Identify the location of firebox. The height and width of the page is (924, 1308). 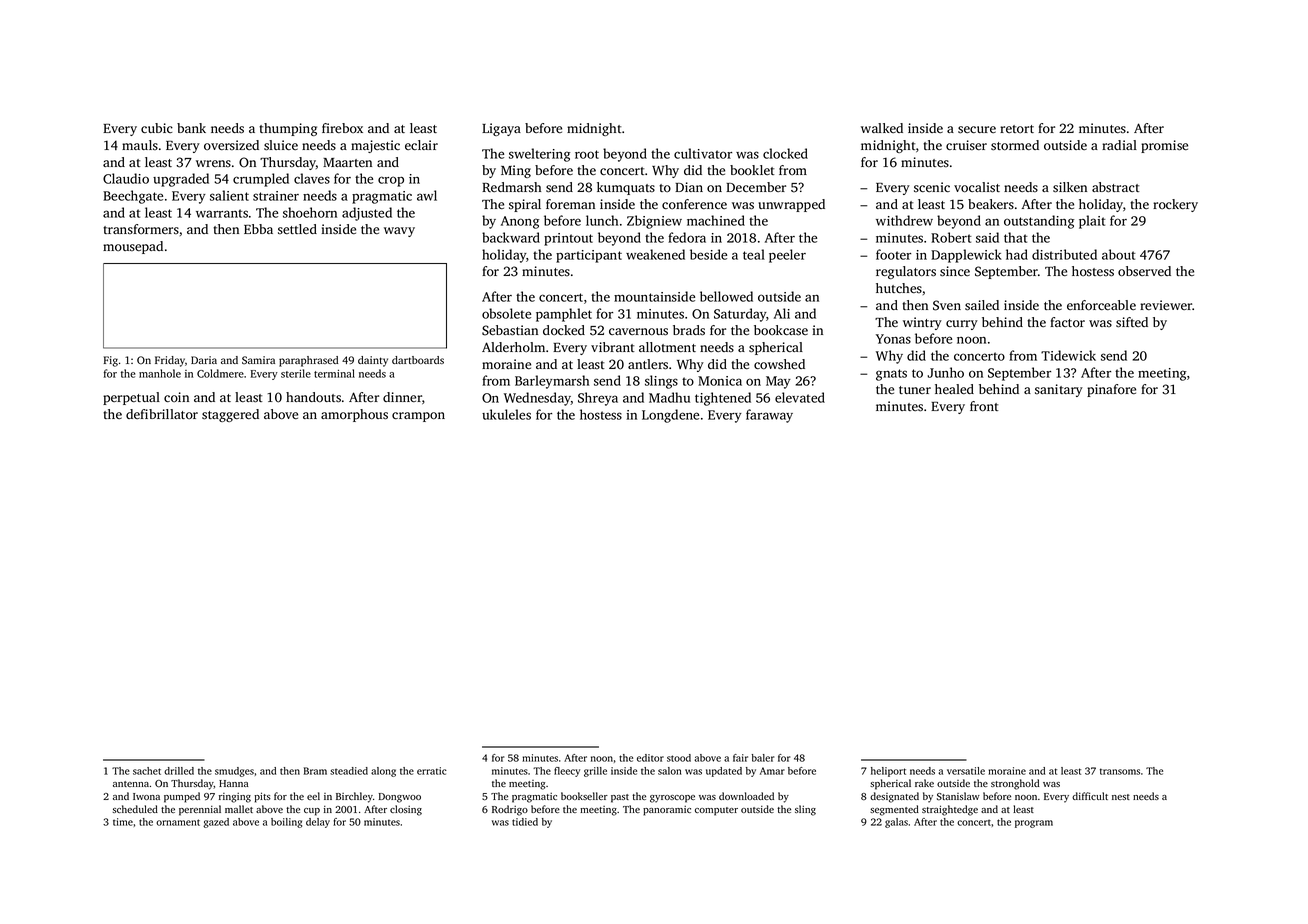
(342, 128).
